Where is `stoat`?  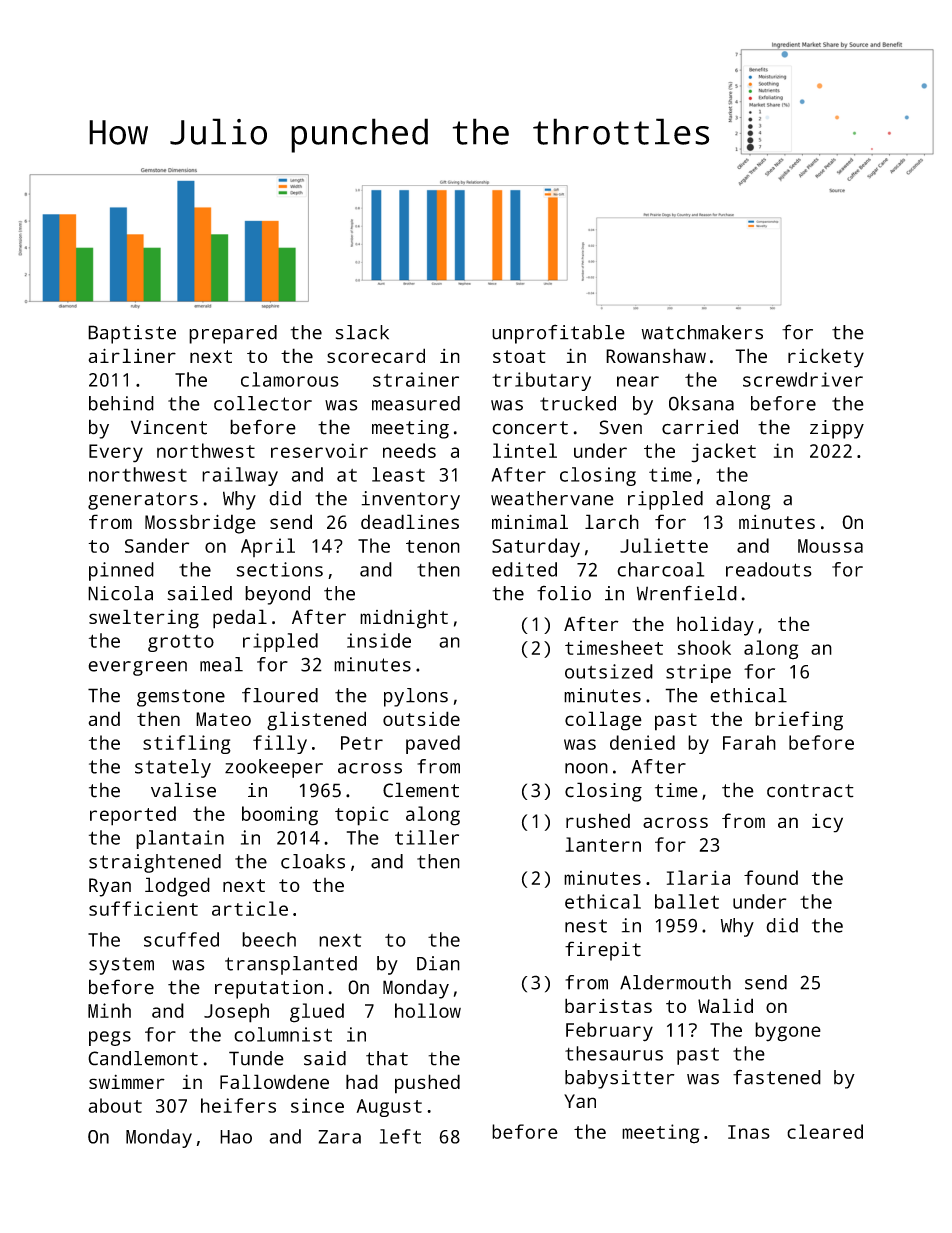 stoat is located at coordinates (519, 356).
